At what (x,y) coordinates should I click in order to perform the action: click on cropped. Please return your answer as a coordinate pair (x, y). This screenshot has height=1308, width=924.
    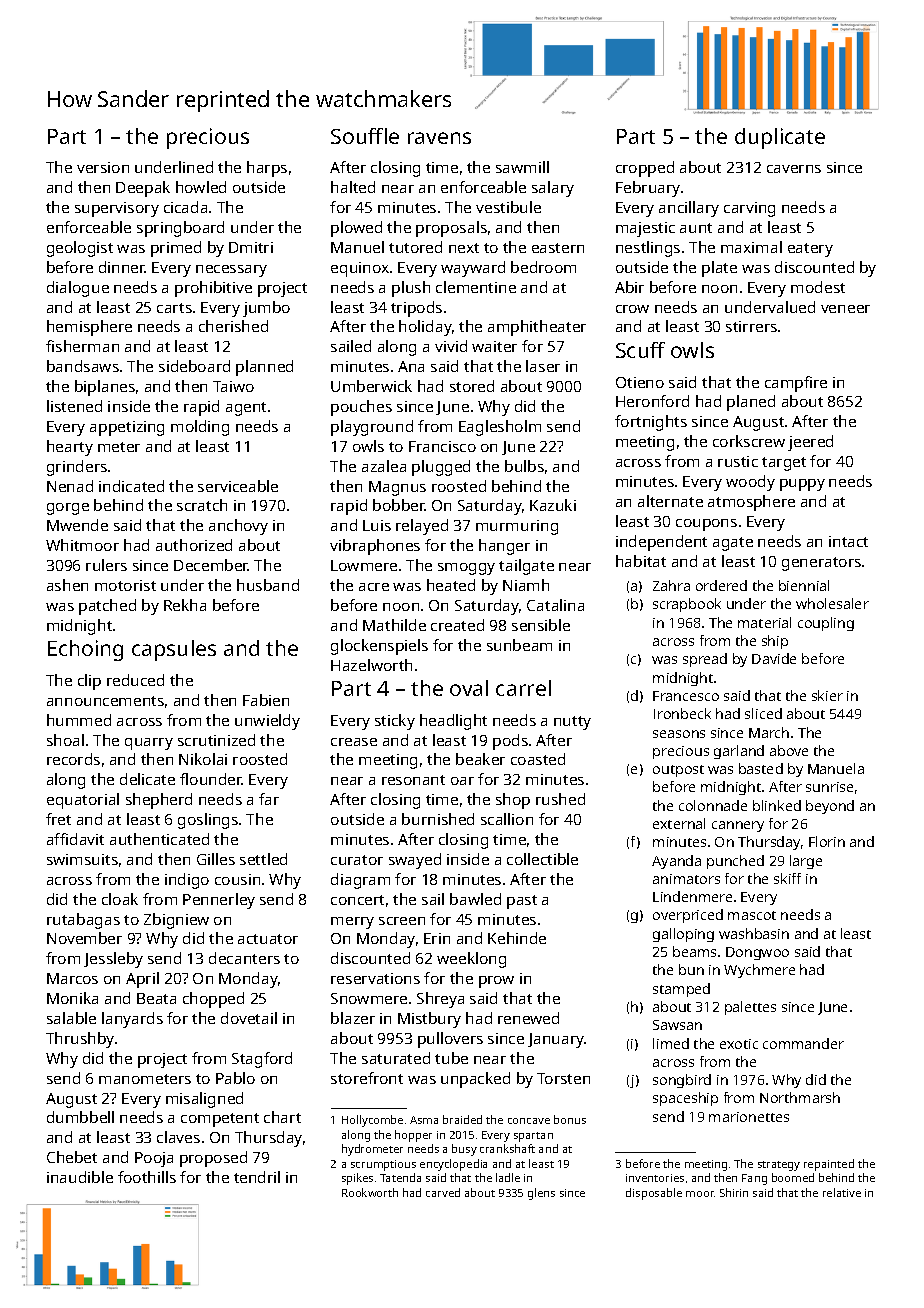
    Looking at the image, I should click on (645, 169).
